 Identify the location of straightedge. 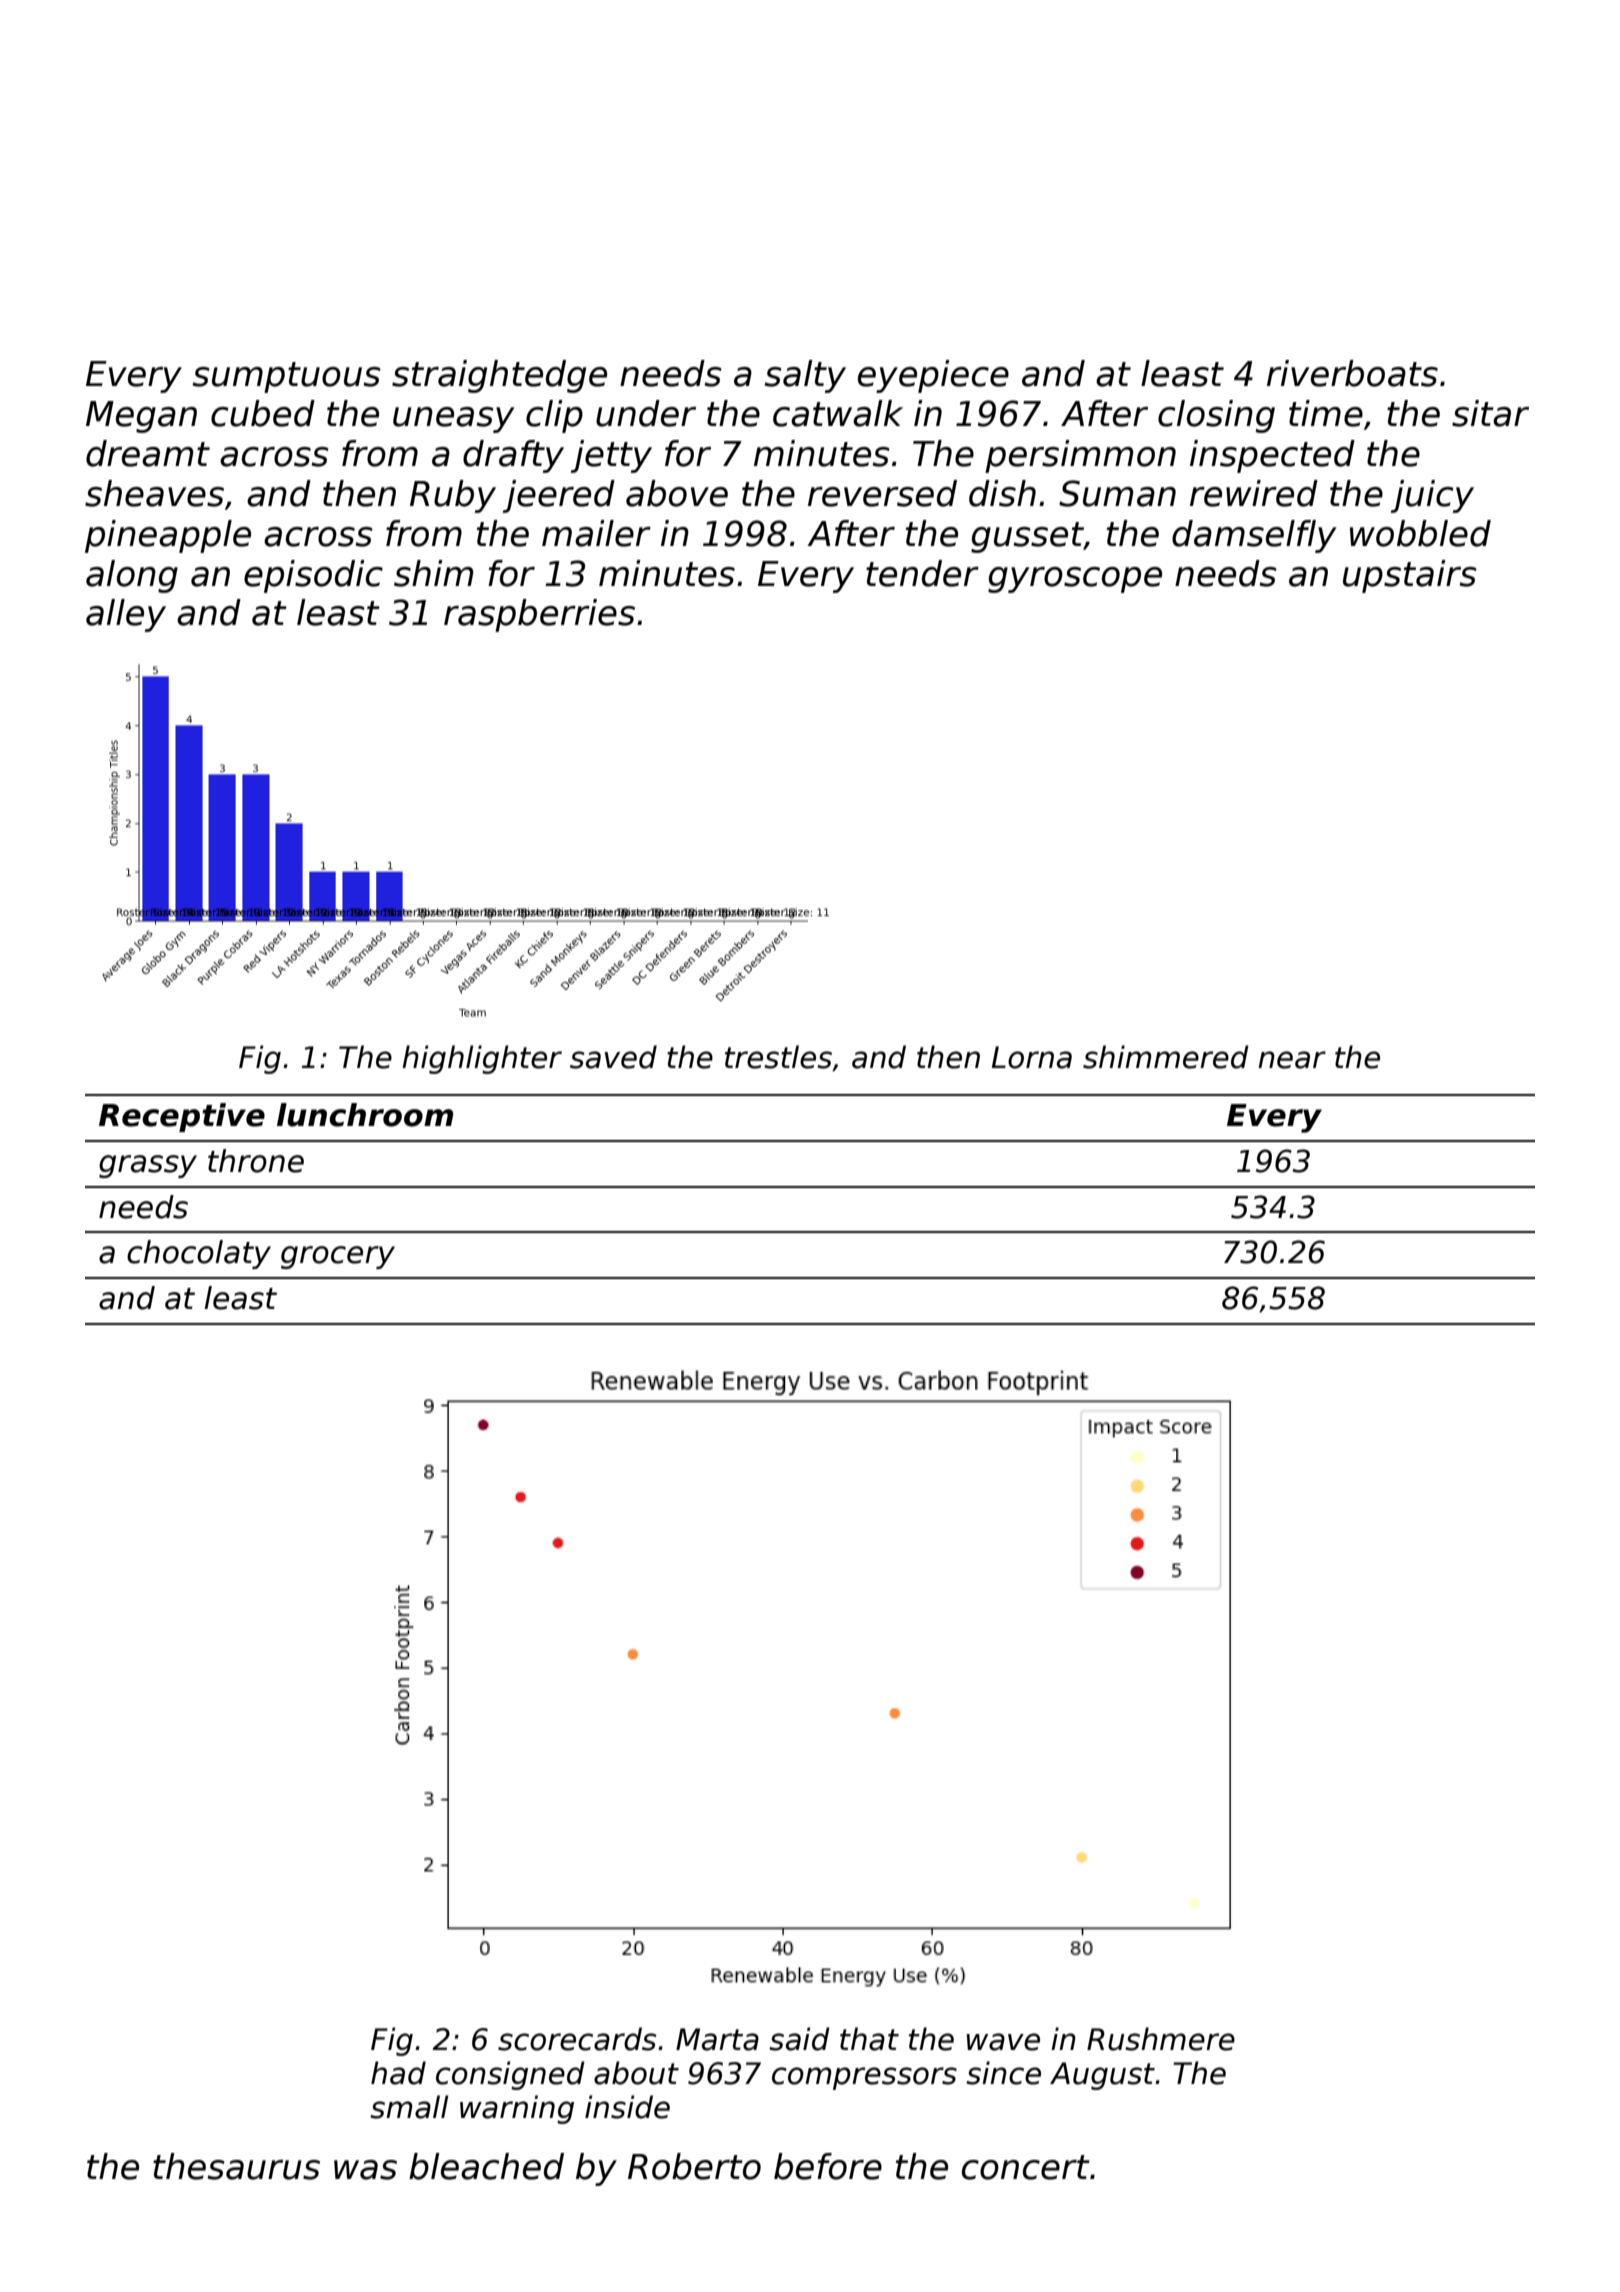
(499, 376).
